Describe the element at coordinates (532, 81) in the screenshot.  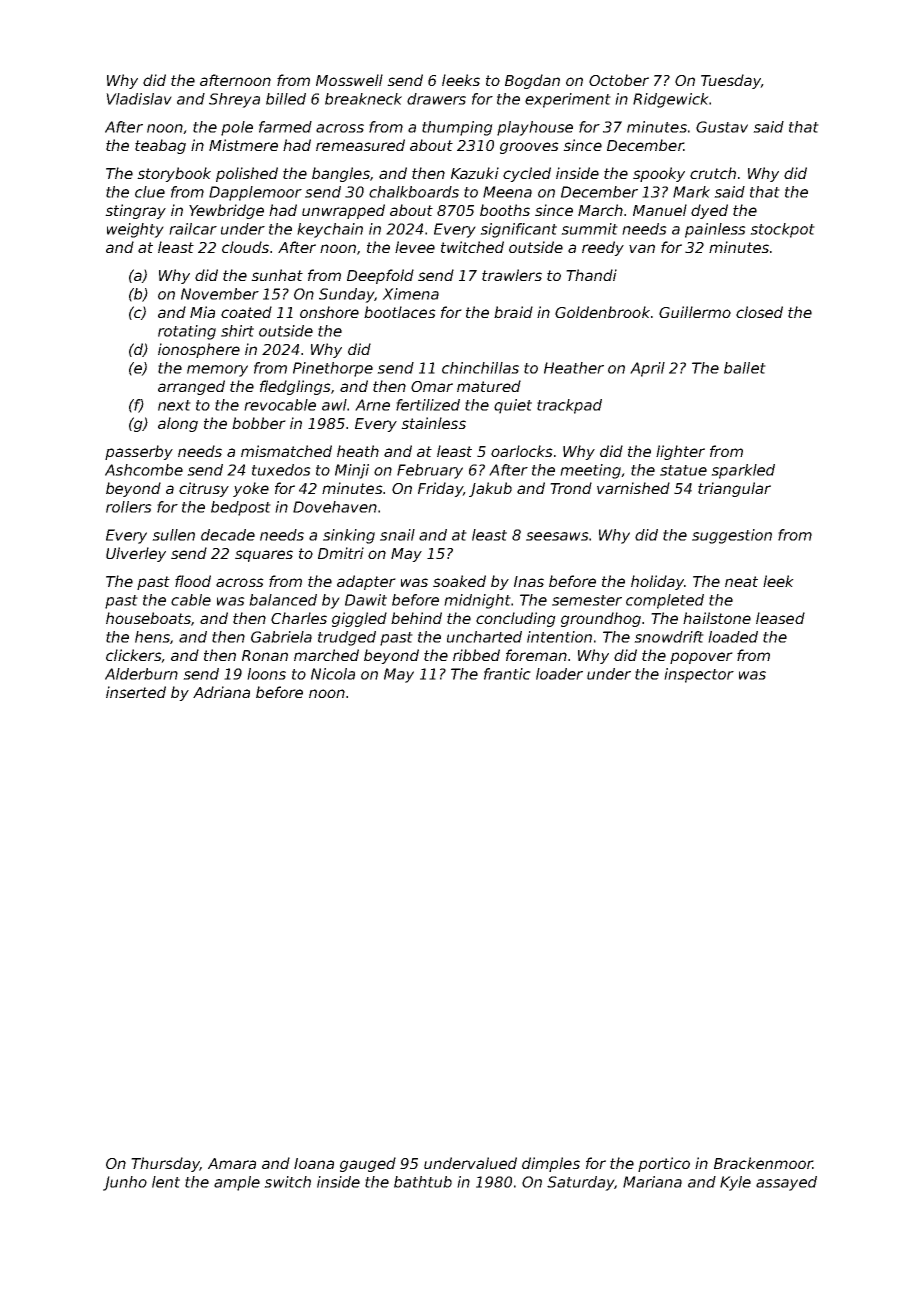
I see `Bogdan` at that location.
